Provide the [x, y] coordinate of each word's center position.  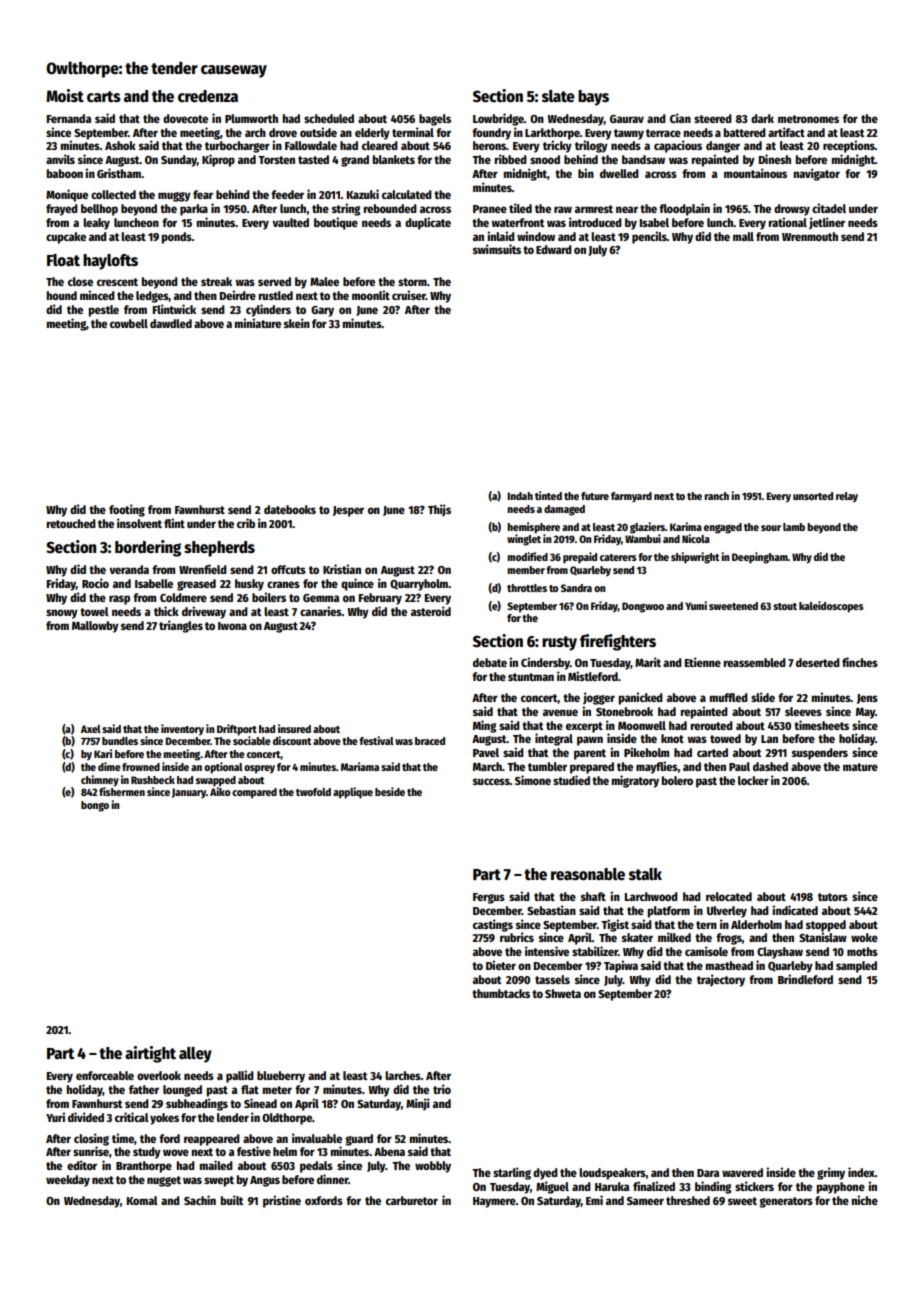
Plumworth [251, 118]
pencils [649, 237]
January [189, 793]
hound [61, 295]
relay [847, 497]
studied [571, 780]
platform [668, 912]
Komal [142, 1200]
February [380, 599]
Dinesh [775, 159]
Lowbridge [498, 119]
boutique [336, 223]
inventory [182, 730]
